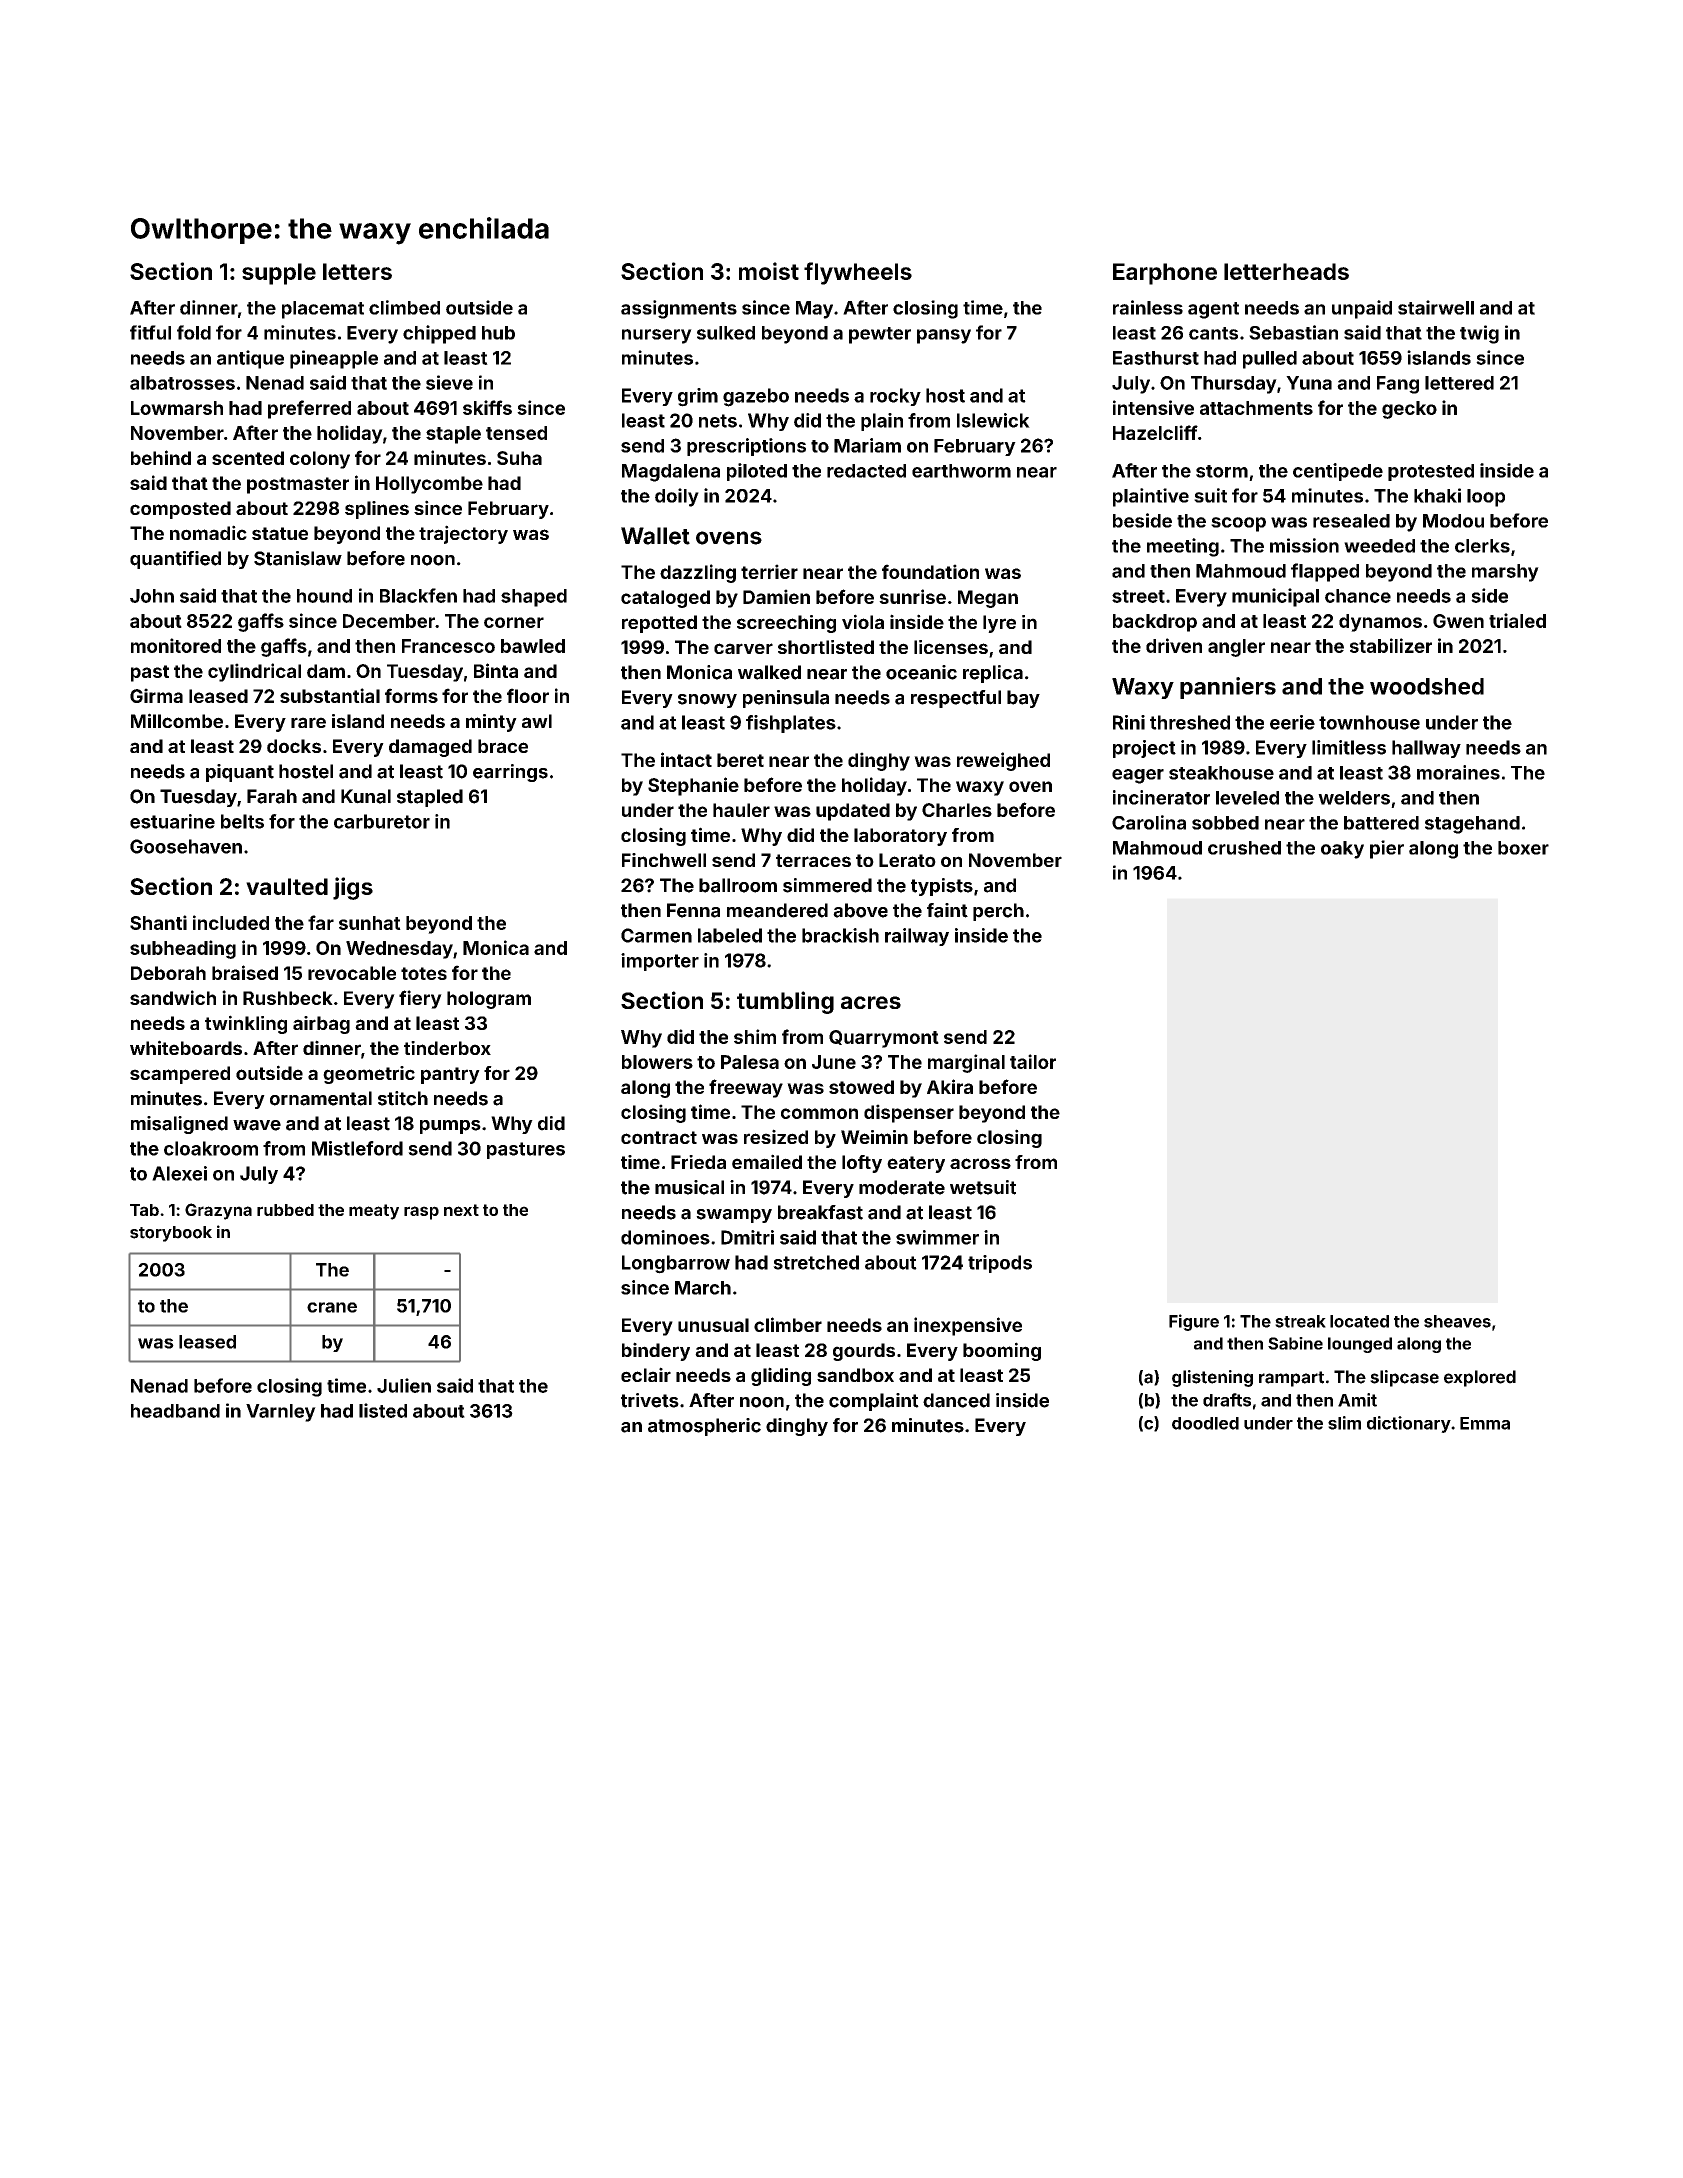 The width and height of the document is (1683, 2178). Describe the element at coordinates (1523, 848) in the document. I see `boxer` at that location.
